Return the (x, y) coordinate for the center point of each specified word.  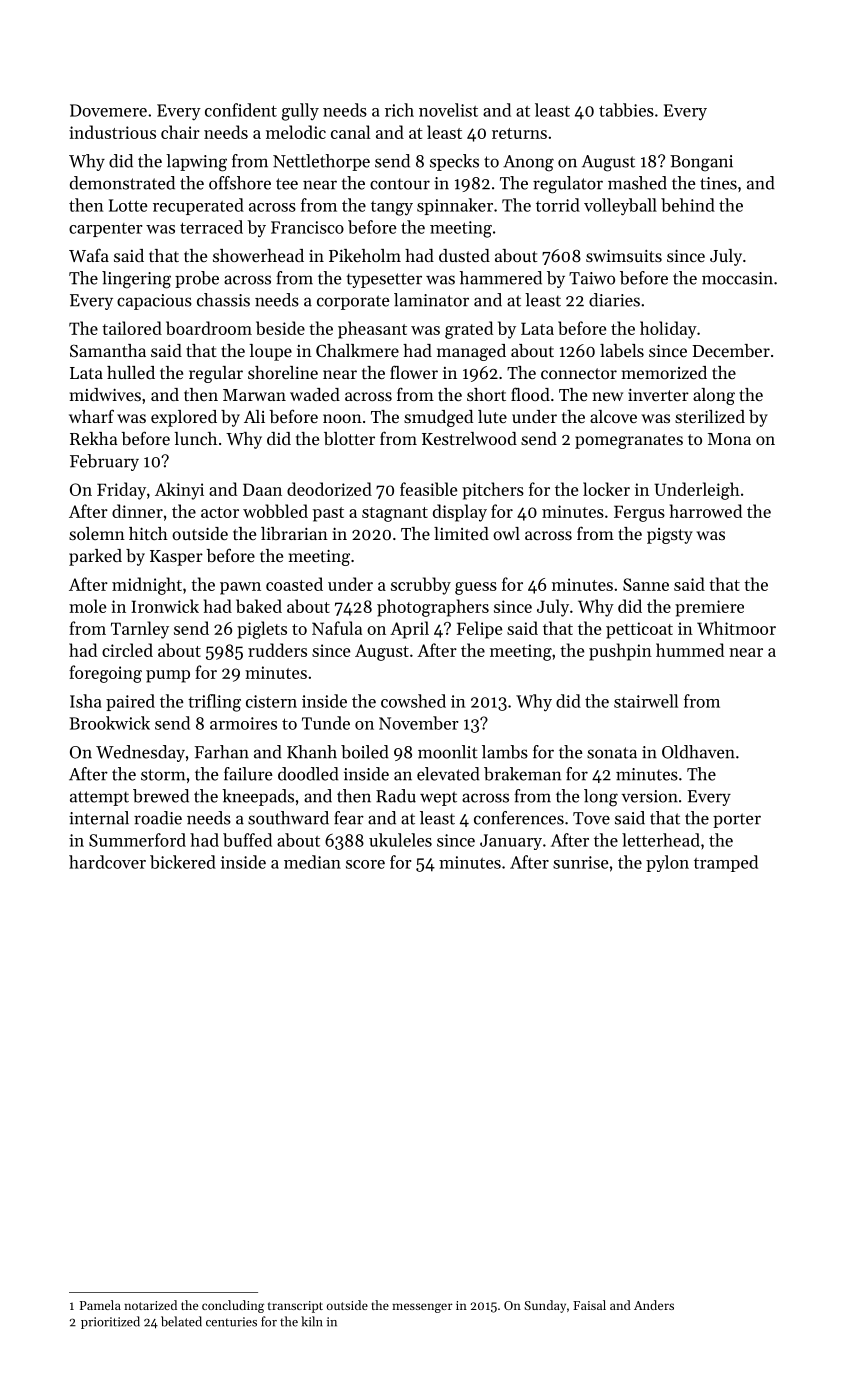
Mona (729, 439)
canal (351, 132)
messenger (422, 1308)
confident (241, 110)
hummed (690, 650)
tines (718, 183)
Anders (654, 1305)
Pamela (100, 1305)
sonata (612, 753)
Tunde (326, 723)
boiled (365, 752)
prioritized (110, 1322)
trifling (214, 703)
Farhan (221, 752)
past (328, 514)
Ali (254, 416)
